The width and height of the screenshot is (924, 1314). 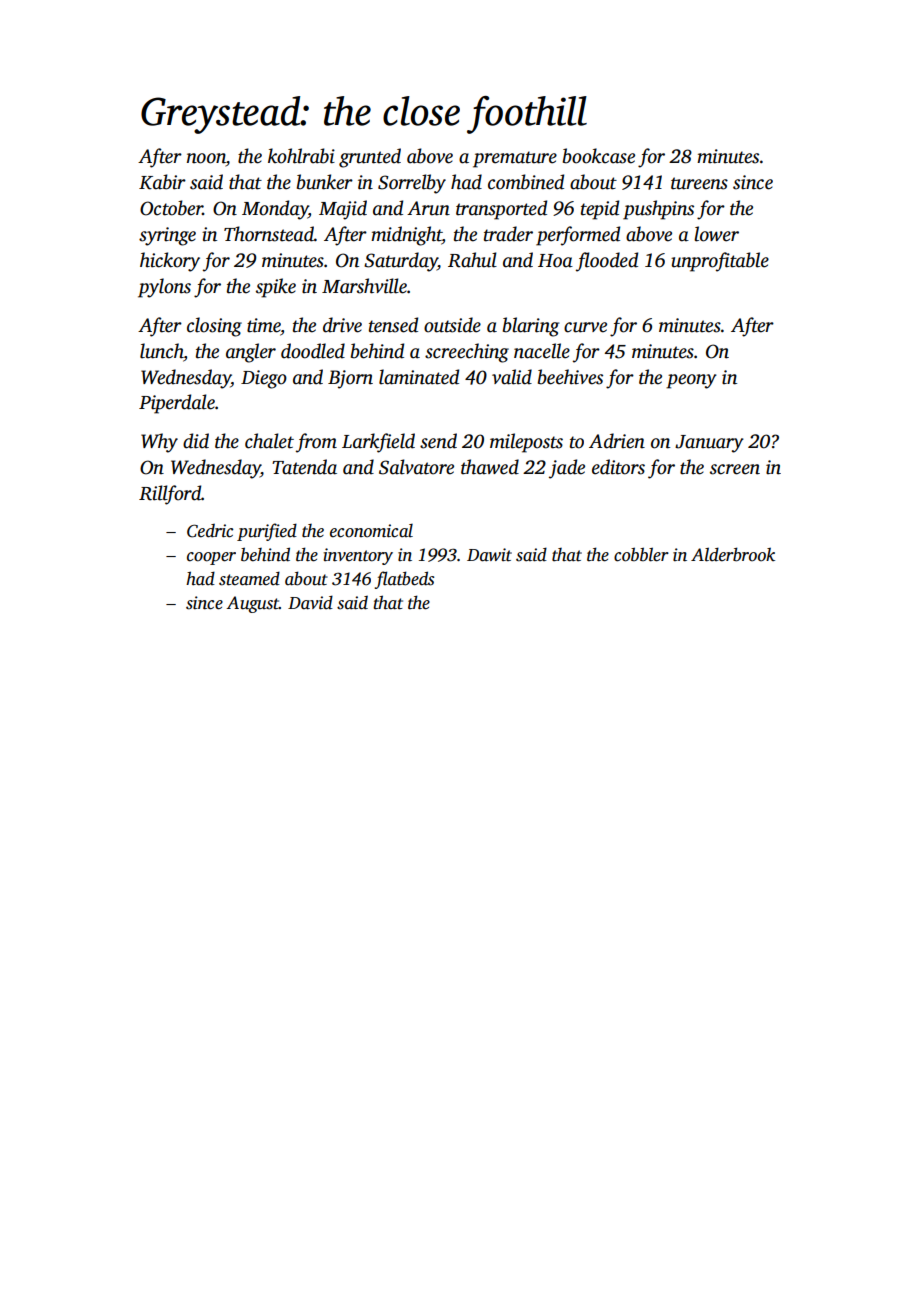 What do you see at coordinates (490, 467) in the screenshot?
I see `thawed` at bounding box center [490, 467].
